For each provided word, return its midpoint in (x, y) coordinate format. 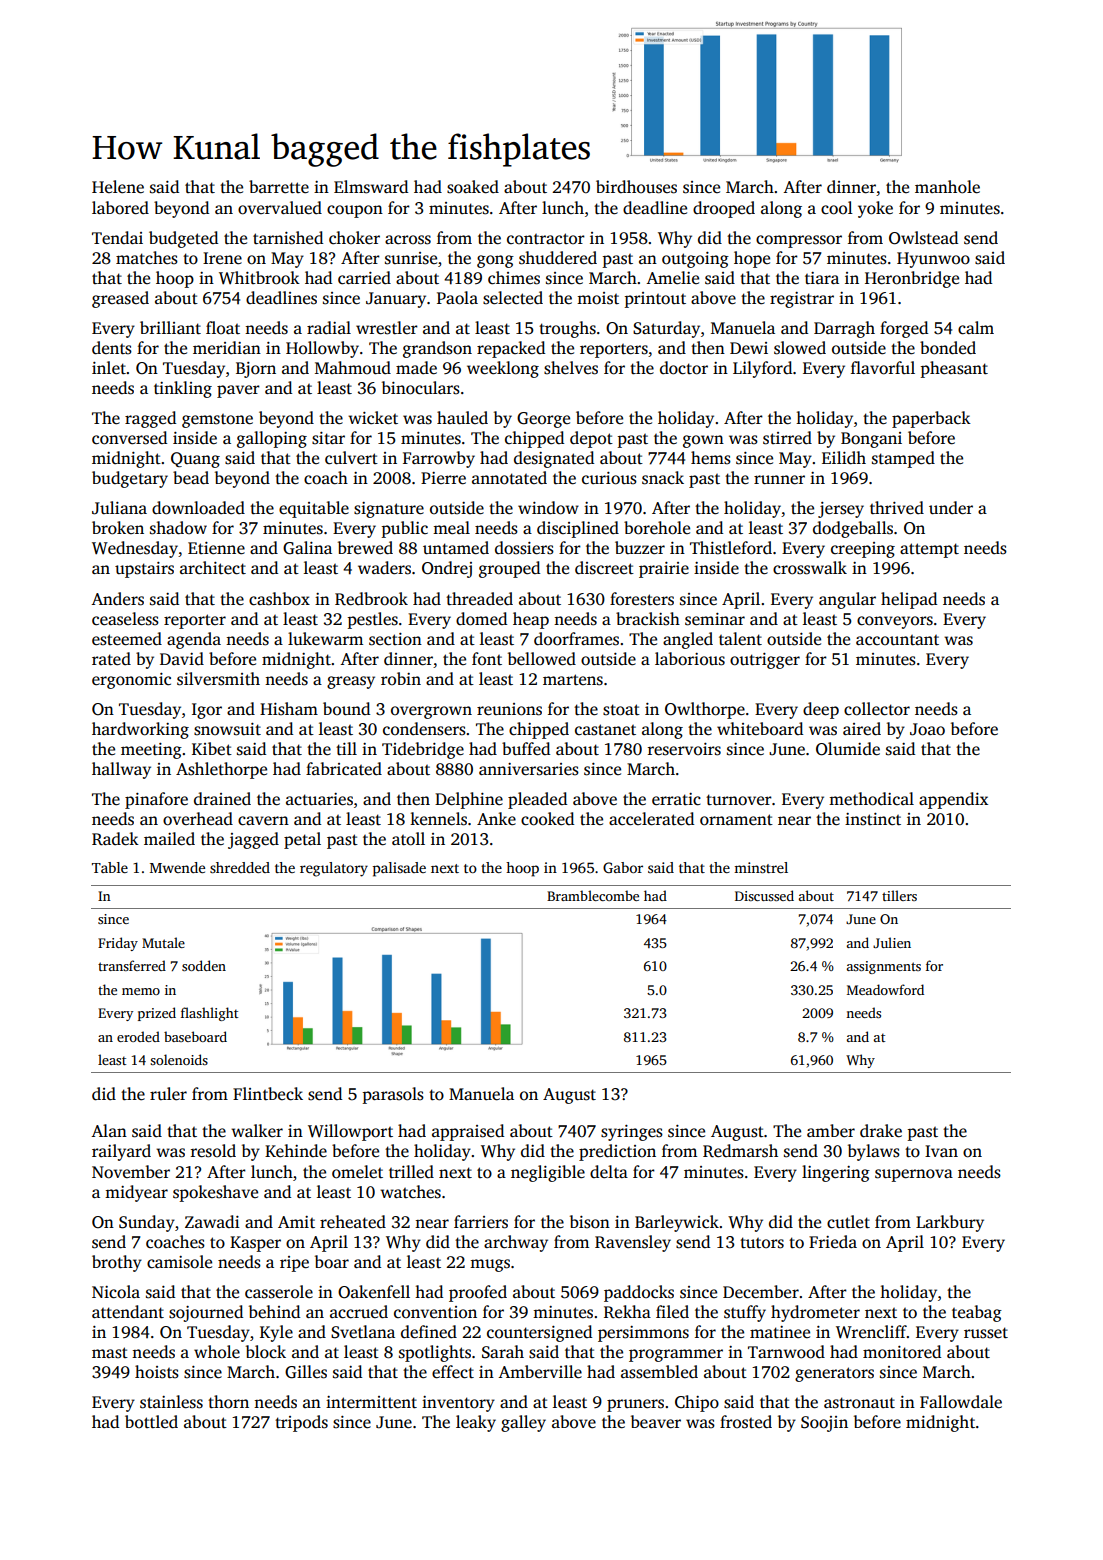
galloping (272, 439)
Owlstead (923, 238)
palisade (399, 869)
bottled (151, 1422)
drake (881, 1131)
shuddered (558, 258)
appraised (468, 1132)
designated (554, 459)
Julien (892, 942)
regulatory (334, 869)
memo (141, 991)
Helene (118, 187)
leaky (476, 1423)
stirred (787, 438)
